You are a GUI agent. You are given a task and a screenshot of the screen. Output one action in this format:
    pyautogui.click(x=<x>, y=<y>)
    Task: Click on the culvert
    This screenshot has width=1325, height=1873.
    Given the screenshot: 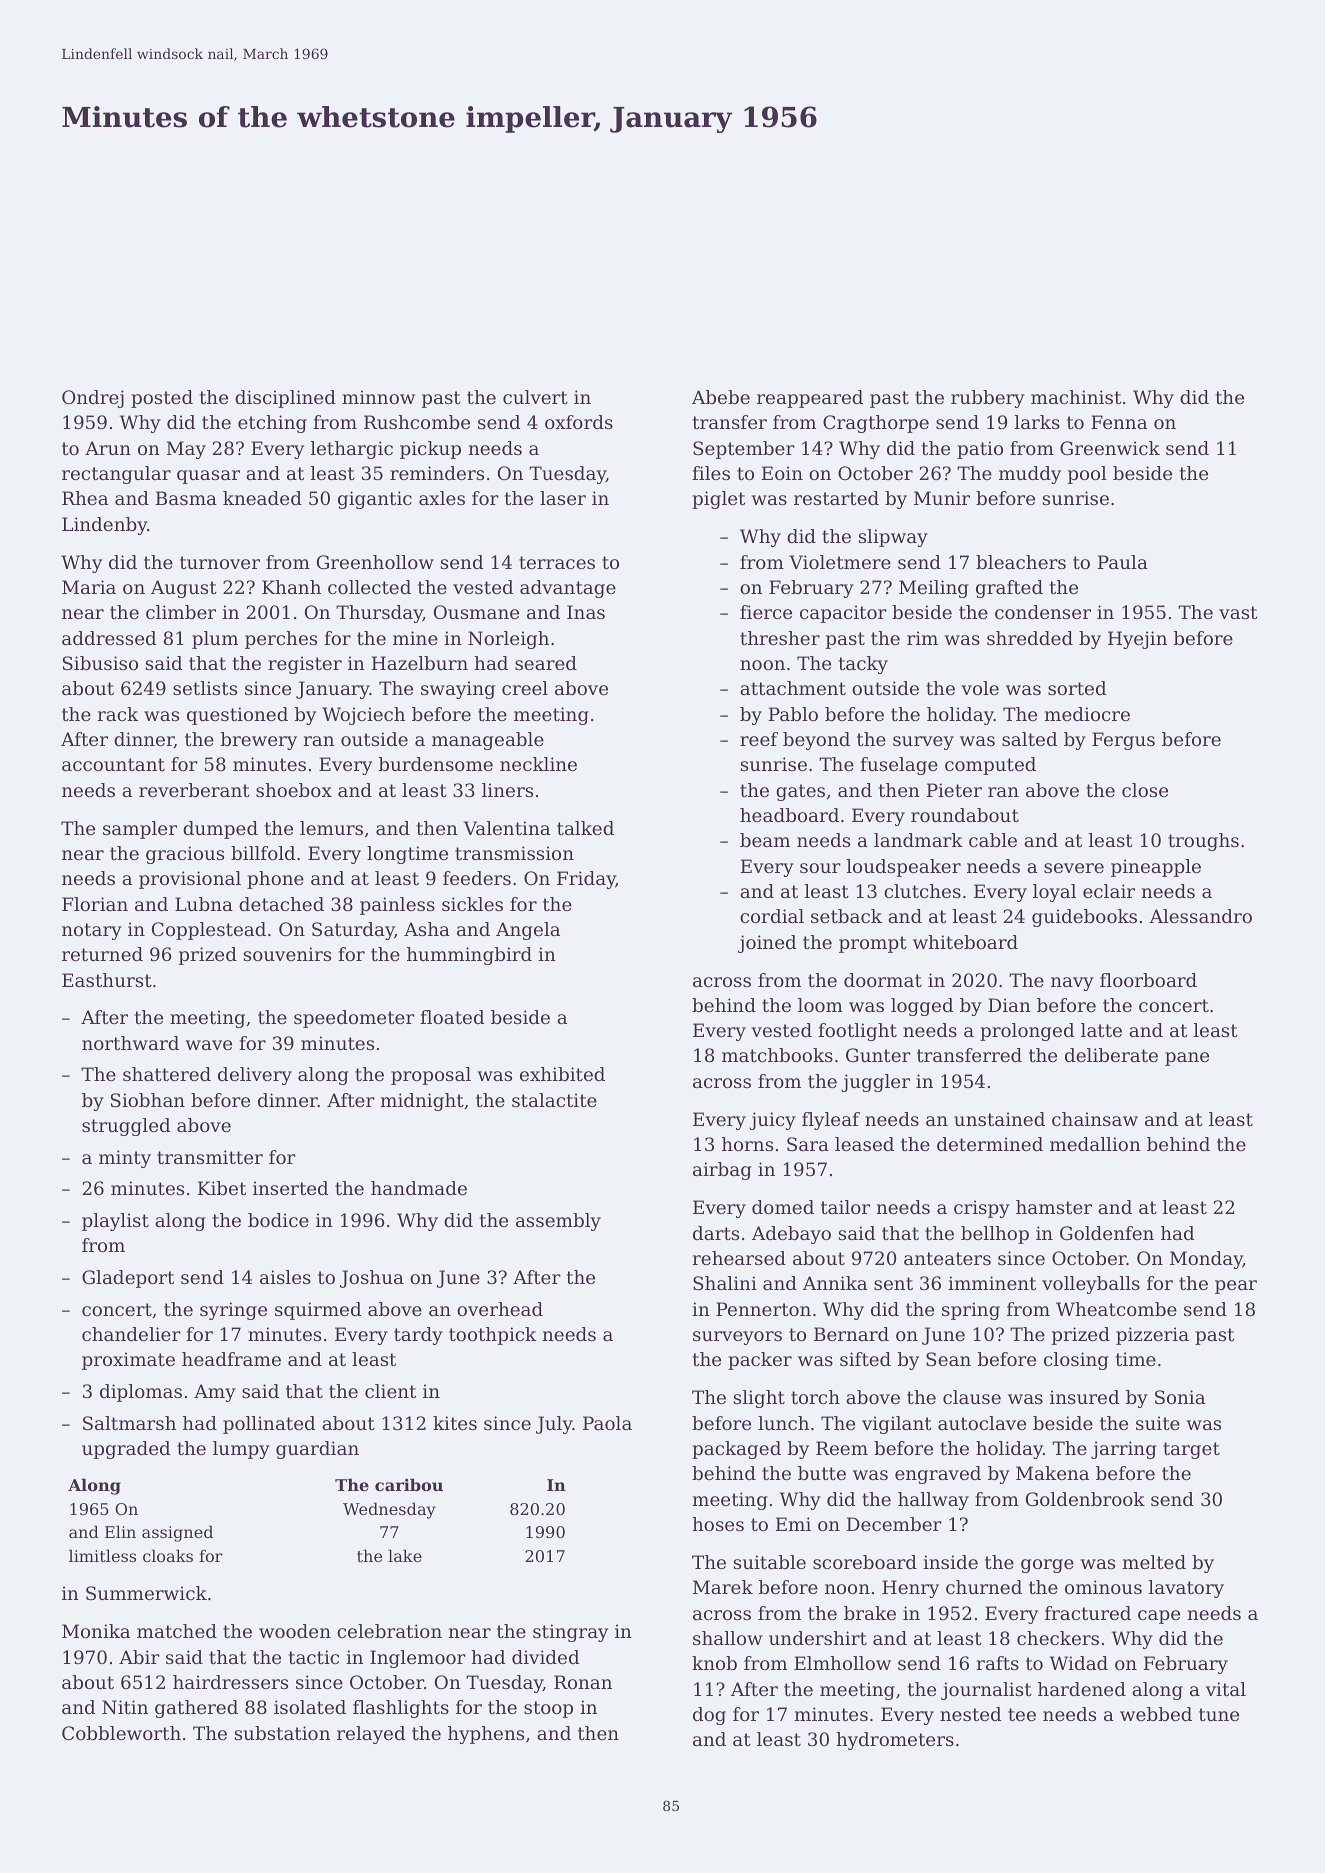 What is the action you would take?
    pyautogui.click(x=535, y=397)
